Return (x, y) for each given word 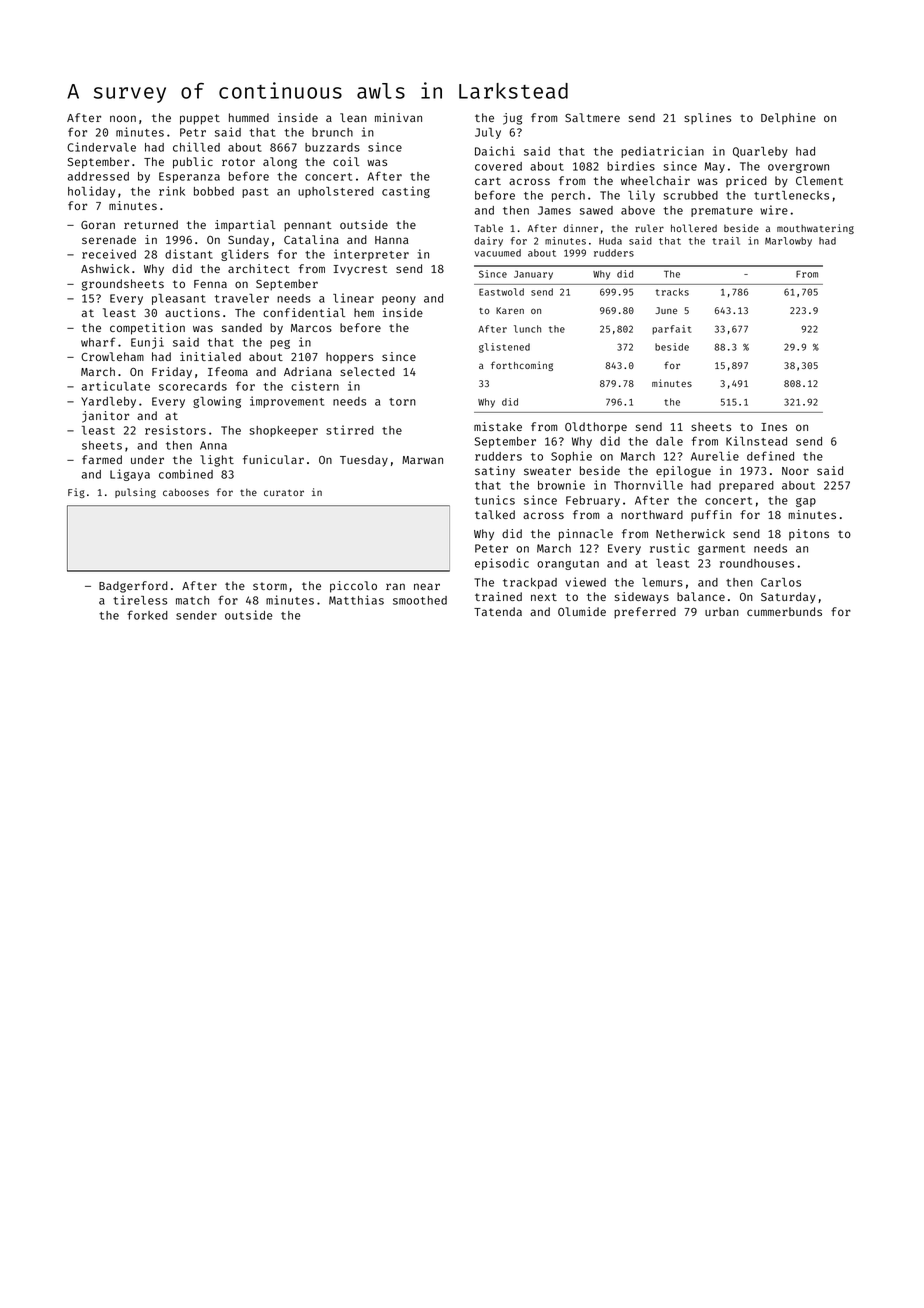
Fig (76, 493)
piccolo (353, 587)
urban (722, 611)
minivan (398, 117)
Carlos (781, 582)
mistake (498, 426)
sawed (596, 210)
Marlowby (788, 242)
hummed (249, 117)
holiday (91, 192)
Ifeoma (228, 371)
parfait (671, 330)
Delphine (788, 119)
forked (147, 615)
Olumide (582, 611)
